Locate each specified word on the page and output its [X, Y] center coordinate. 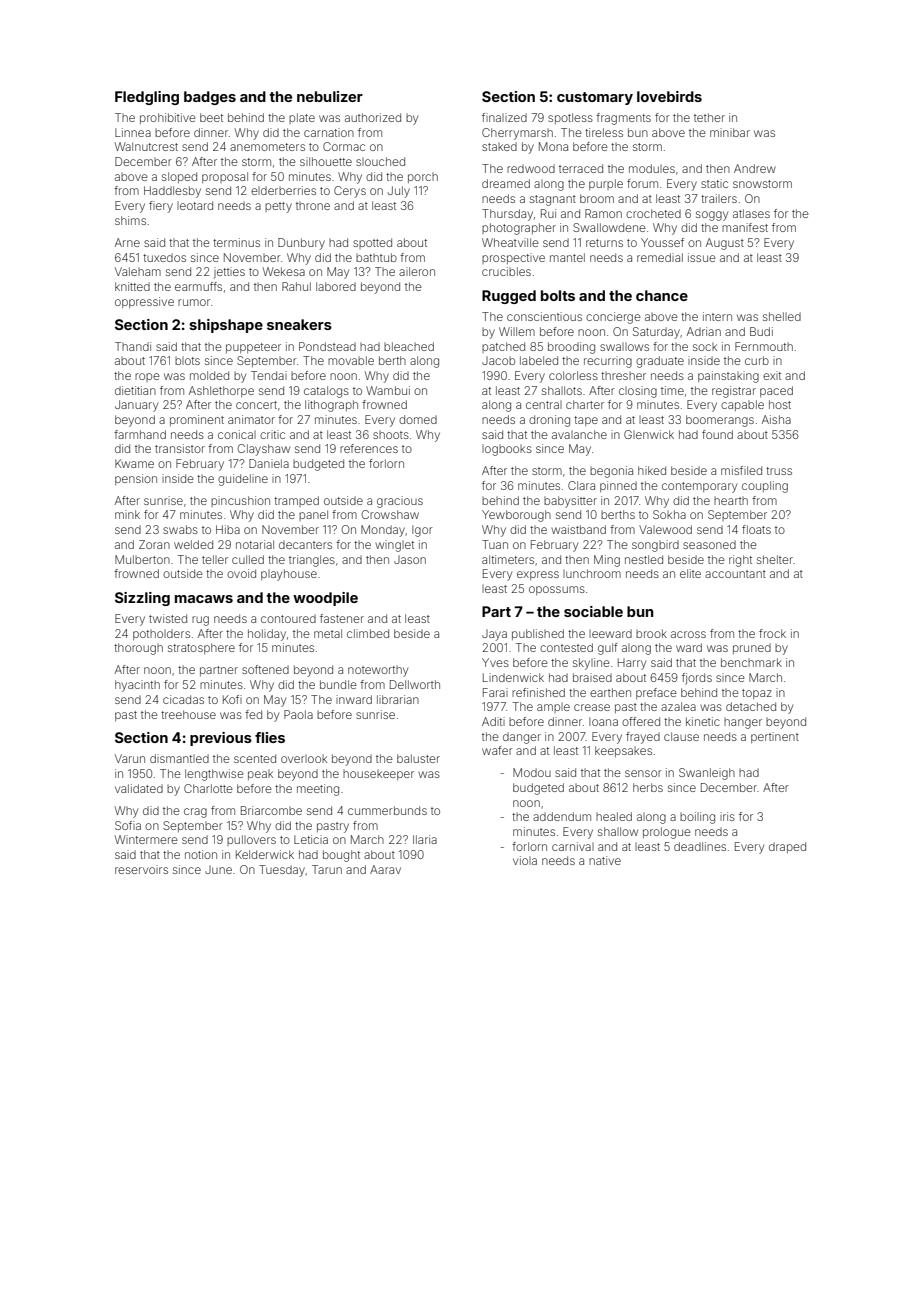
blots [187, 361]
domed [418, 419]
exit [772, 375]
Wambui [388, 390]
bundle [338, 684]
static [714, 183]
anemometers [267, 147]
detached [751, 706]
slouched [380, 161]
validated [139, 788]
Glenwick [649, 434]
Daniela [269, 463]
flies [270, 737]
